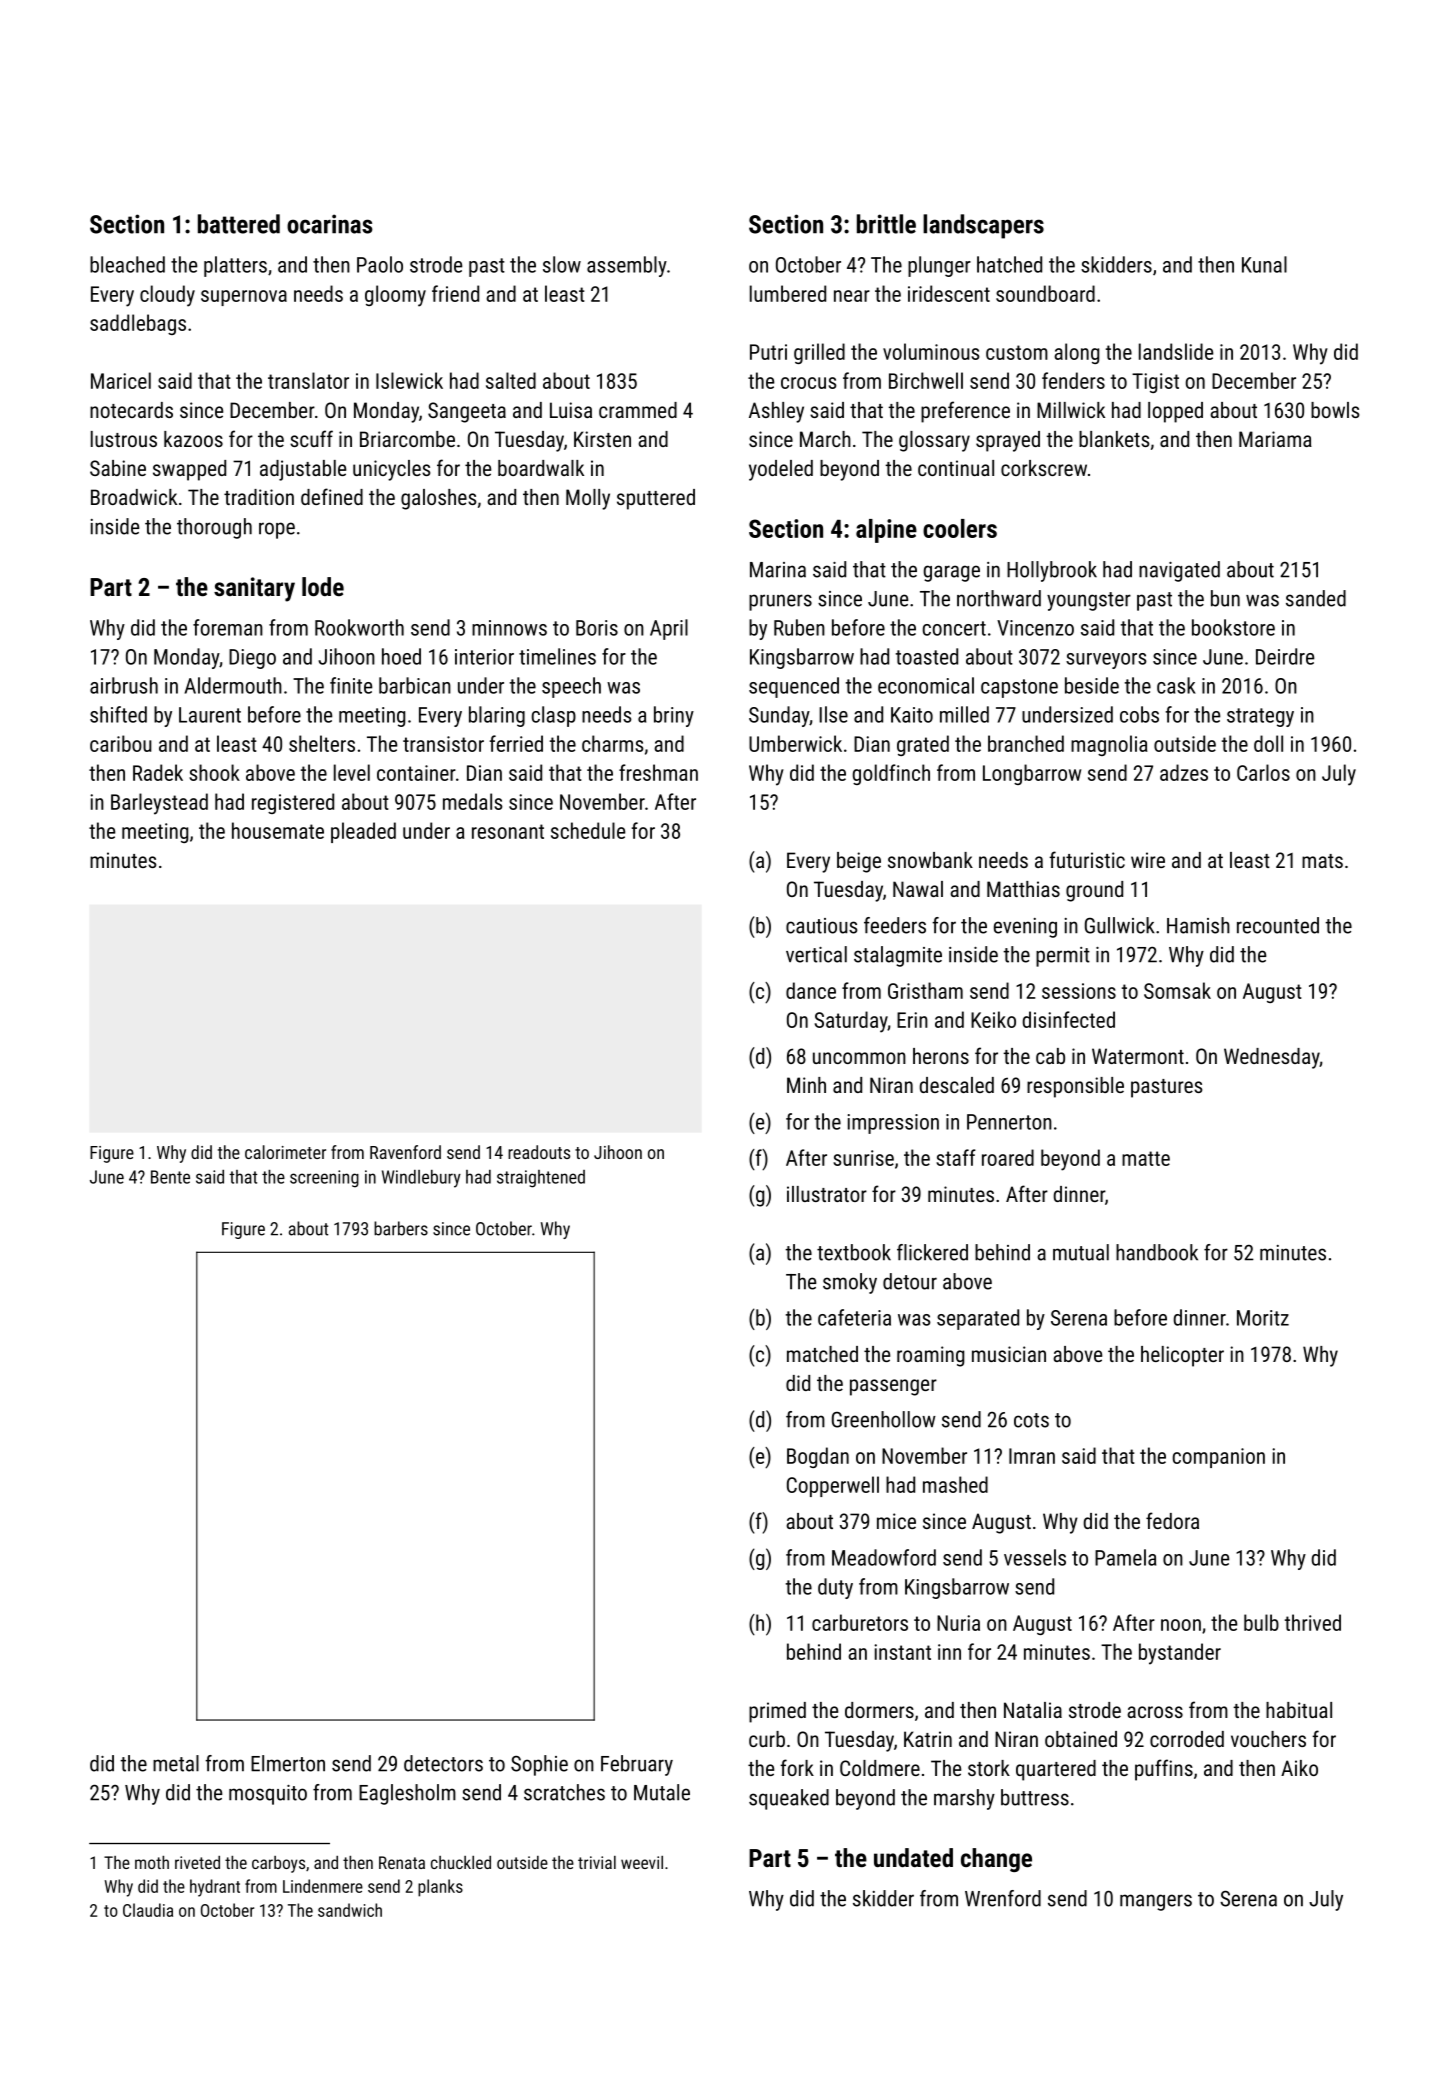 This screenshot has height=2100, width=1450. Describe the element at coordinates (1264, 264) in the screenshot. I see `Kunal` at that location.
